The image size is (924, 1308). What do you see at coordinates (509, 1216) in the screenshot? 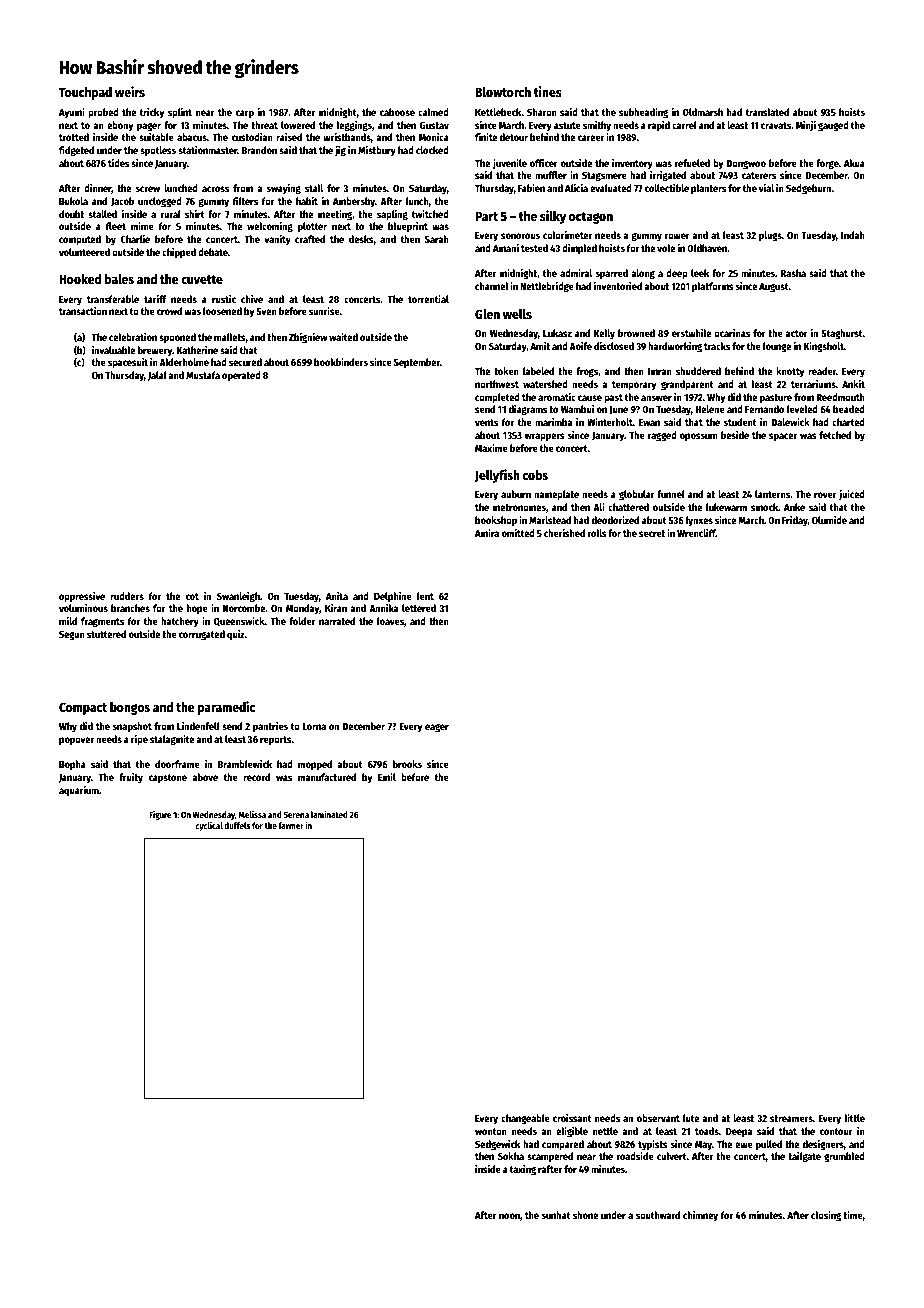
I see `noon` at bounding box center [509, 1216].
